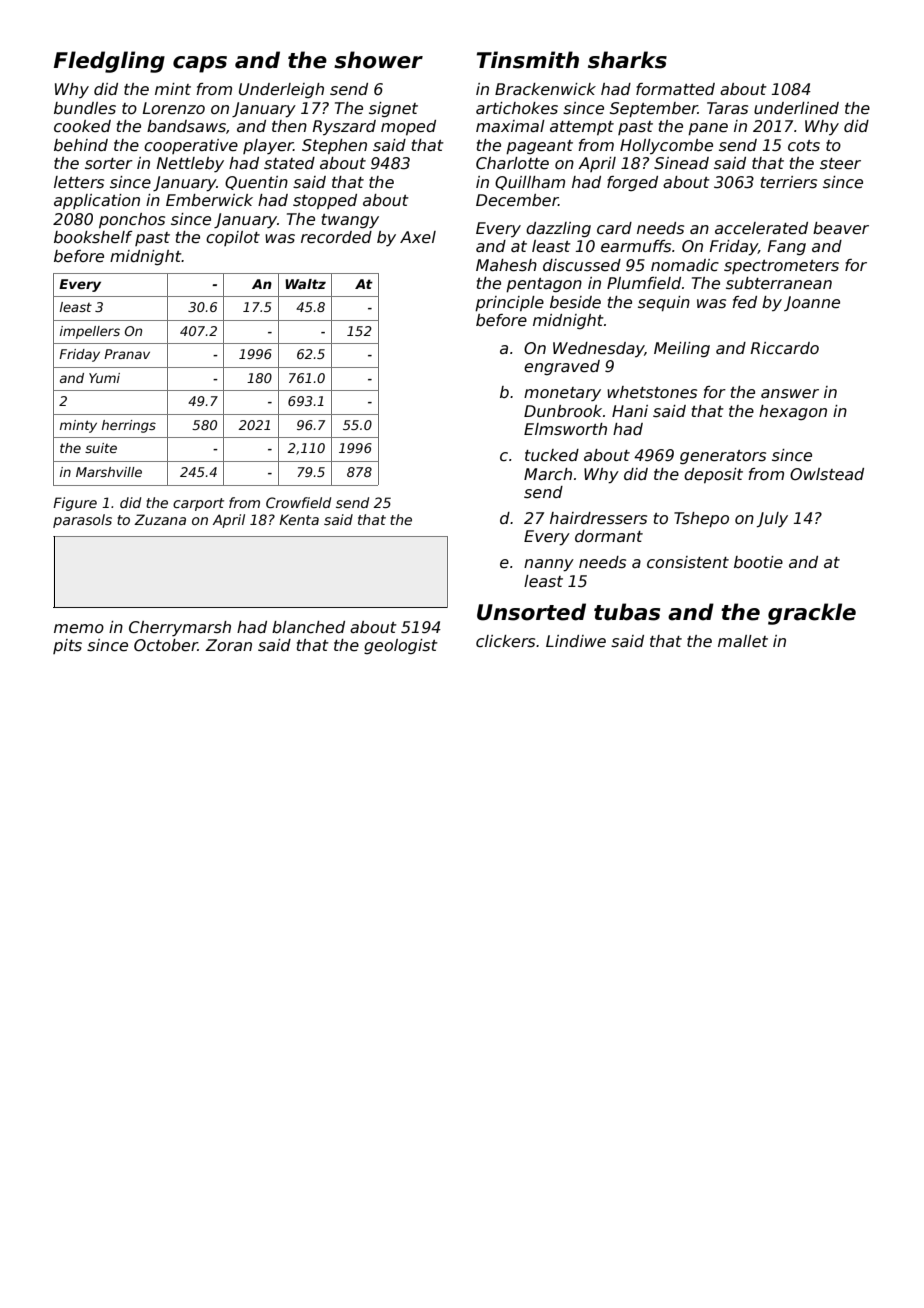 This screenshot has height=1308, width=924. I want to click on sharks, so click(627, 60).
